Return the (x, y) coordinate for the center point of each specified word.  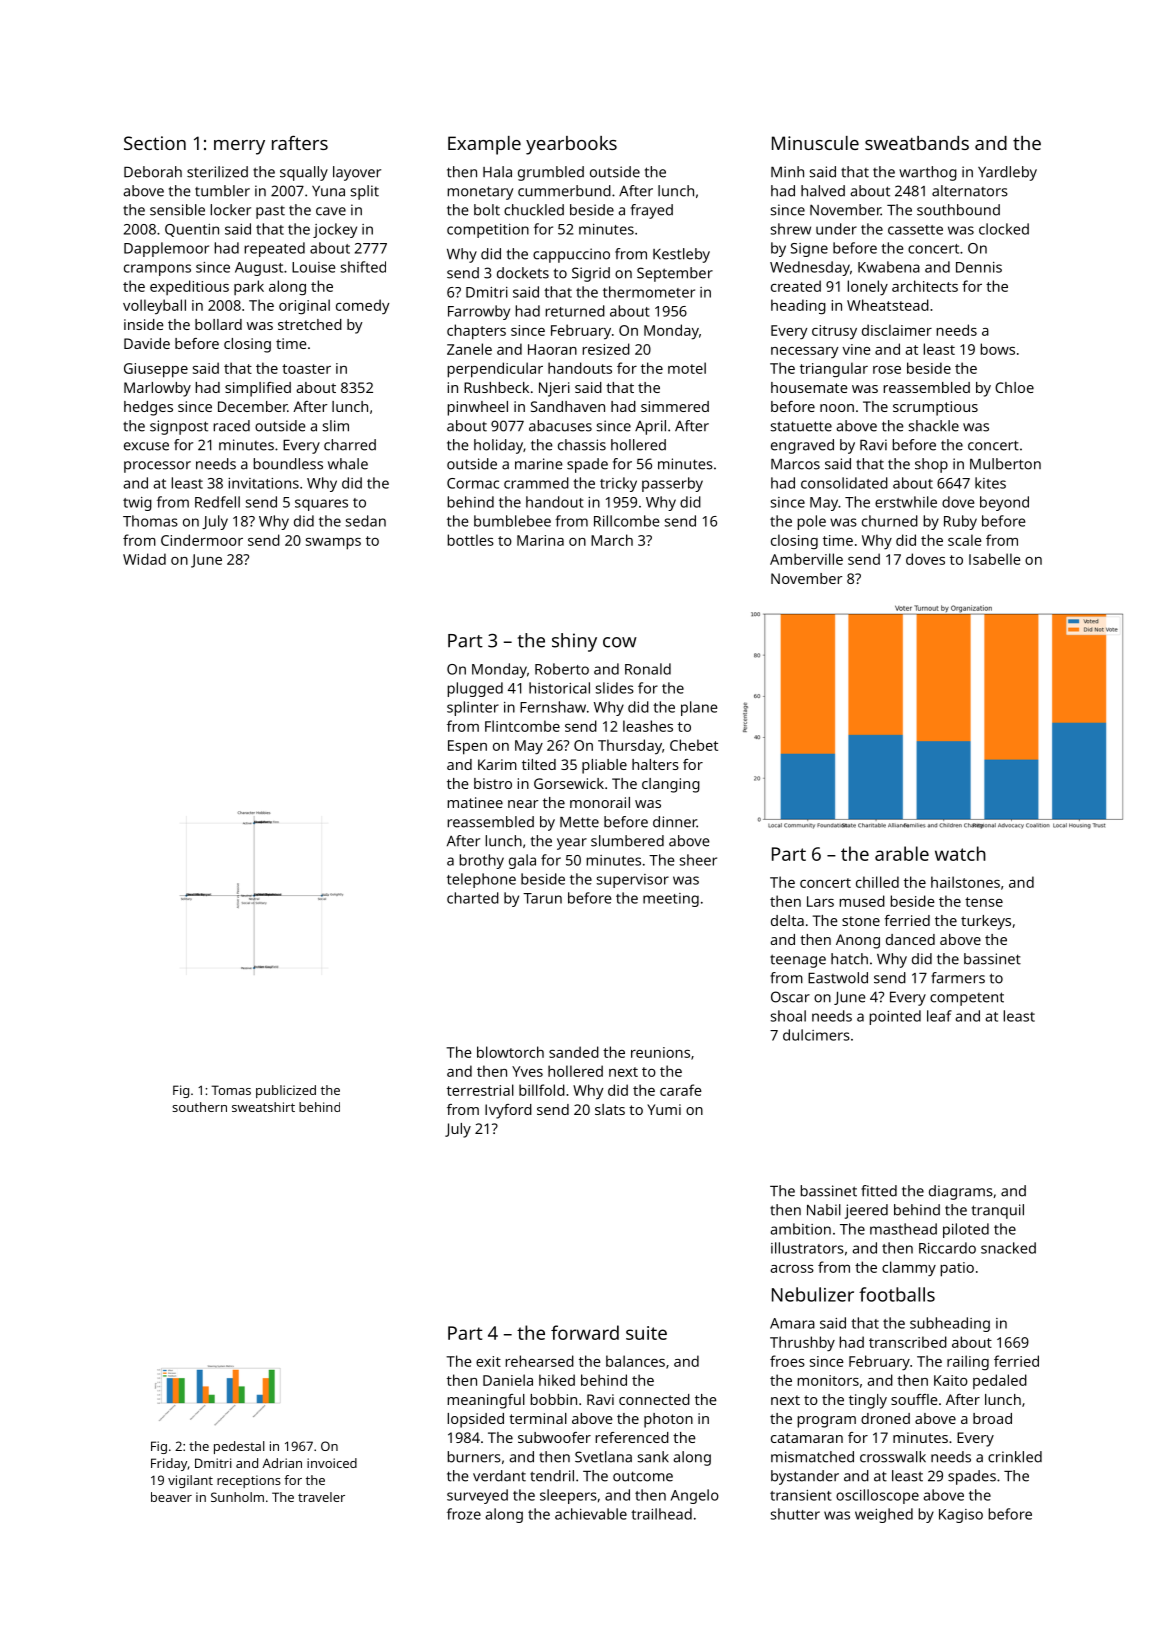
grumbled (551, 173)
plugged (475, 689)
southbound (958, 210)
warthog (928, 173)
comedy (362, 306)
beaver (171, 1497)
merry (239, 147)
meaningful (486, 1401)
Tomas (231, 1090)
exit (488, 1361)
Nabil (824, 1210)
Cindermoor (202, 540)
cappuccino (571, 255)
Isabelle (995, 559)
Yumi (664, 1109)
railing (968, 1362)
